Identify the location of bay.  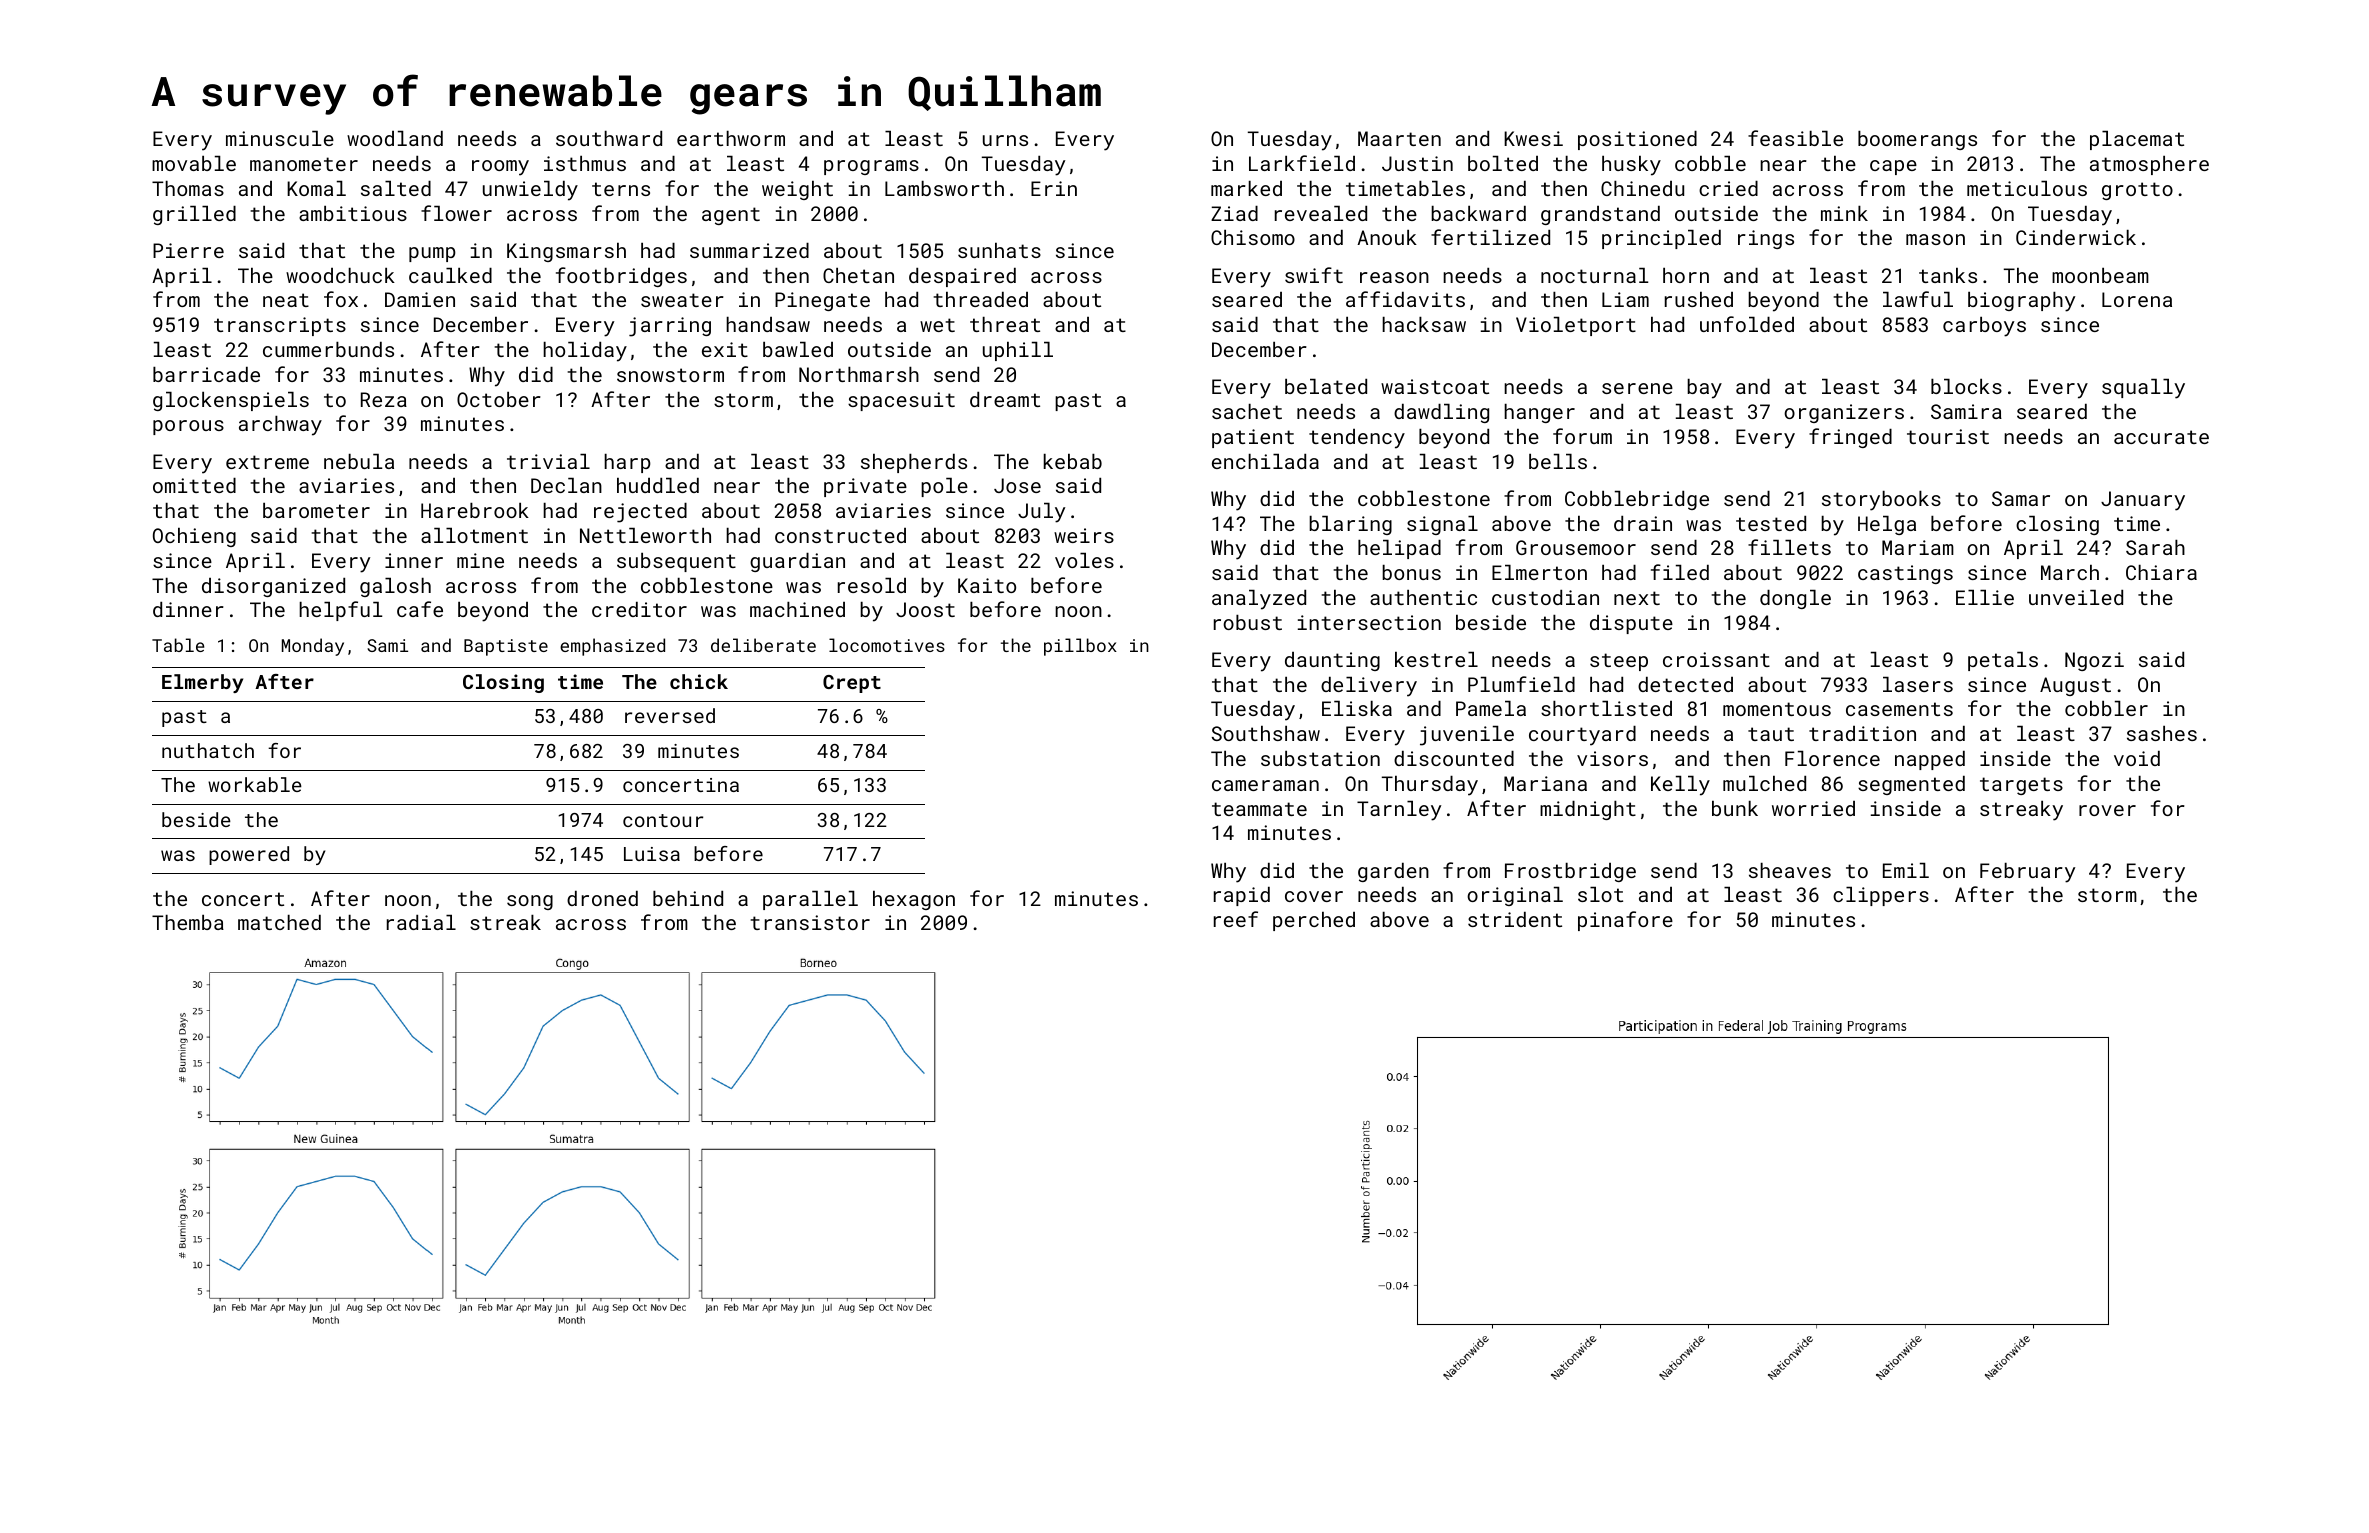
(1704, 389).
